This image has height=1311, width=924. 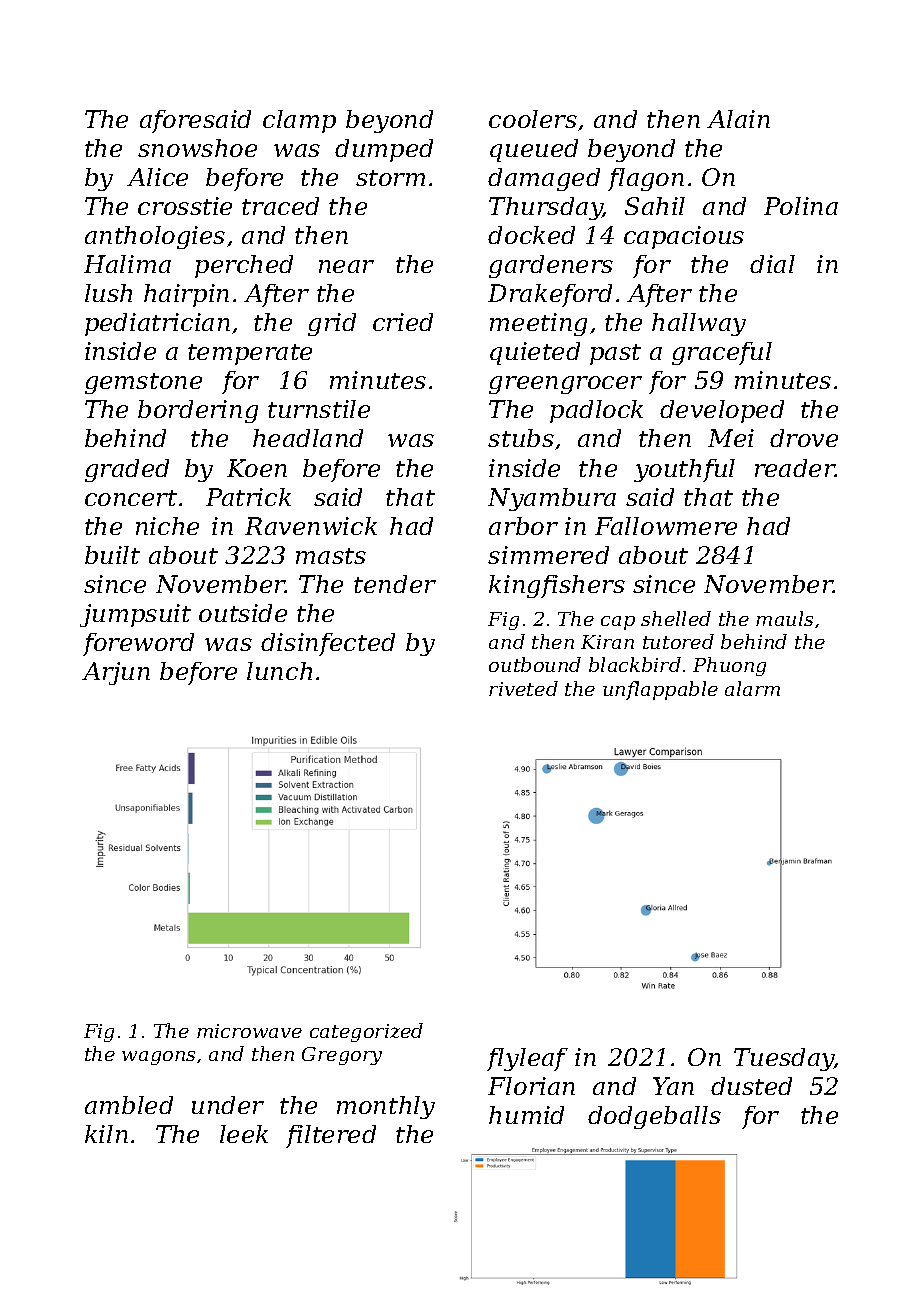 I want to click on snowshoe, so click(x=197, y=148).
